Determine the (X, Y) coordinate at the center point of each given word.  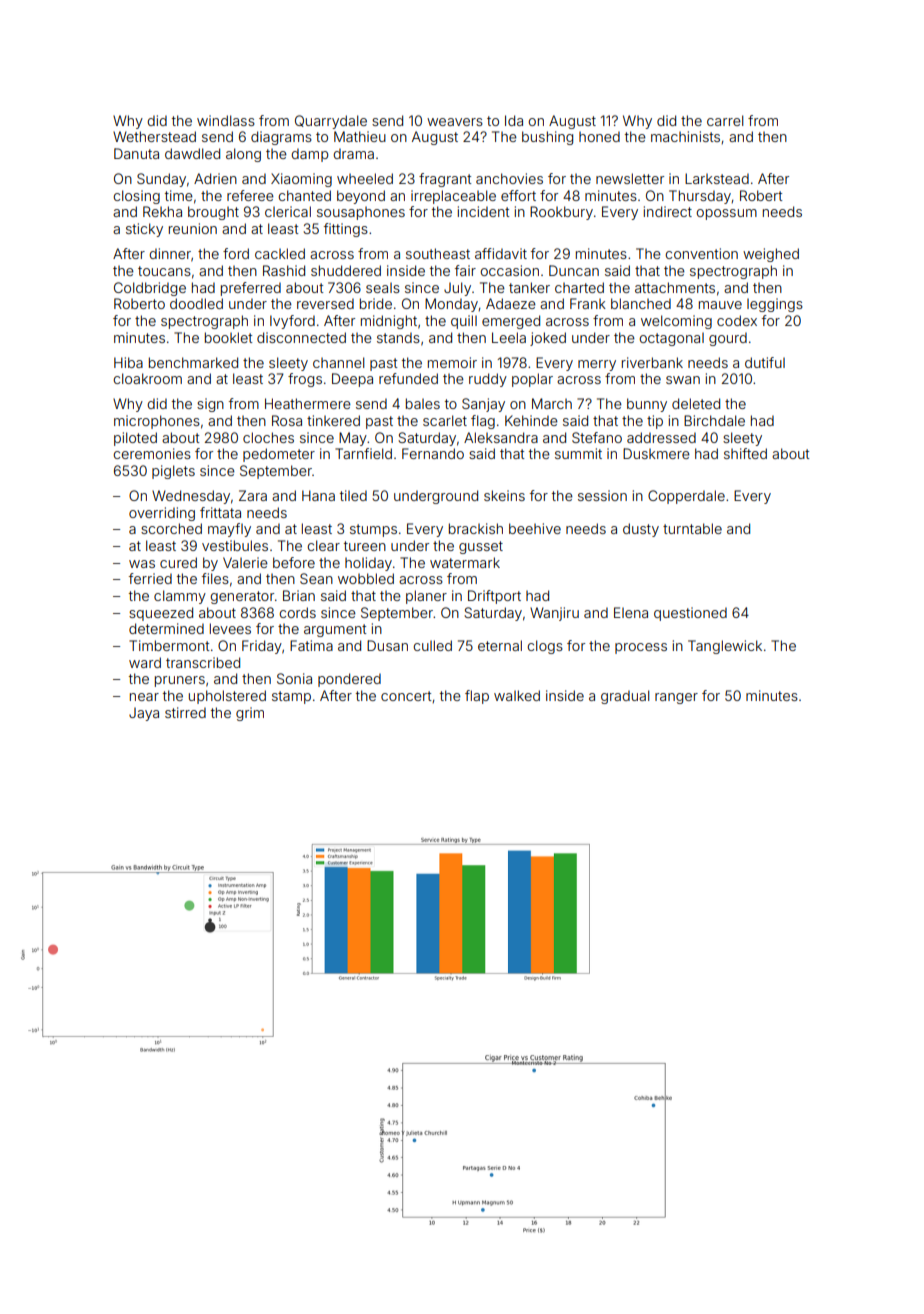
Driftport (494, 597)
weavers (455, 122)
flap (477, 697)
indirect (668, 211)
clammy (180, 597)
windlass (226, 120)
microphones (157, 422)
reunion (193, 228)
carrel (725, 120)
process (641, 648)
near (144, 697)
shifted (745, 453)
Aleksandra (501, 437)
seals (383, 288)
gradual (625, 697)
